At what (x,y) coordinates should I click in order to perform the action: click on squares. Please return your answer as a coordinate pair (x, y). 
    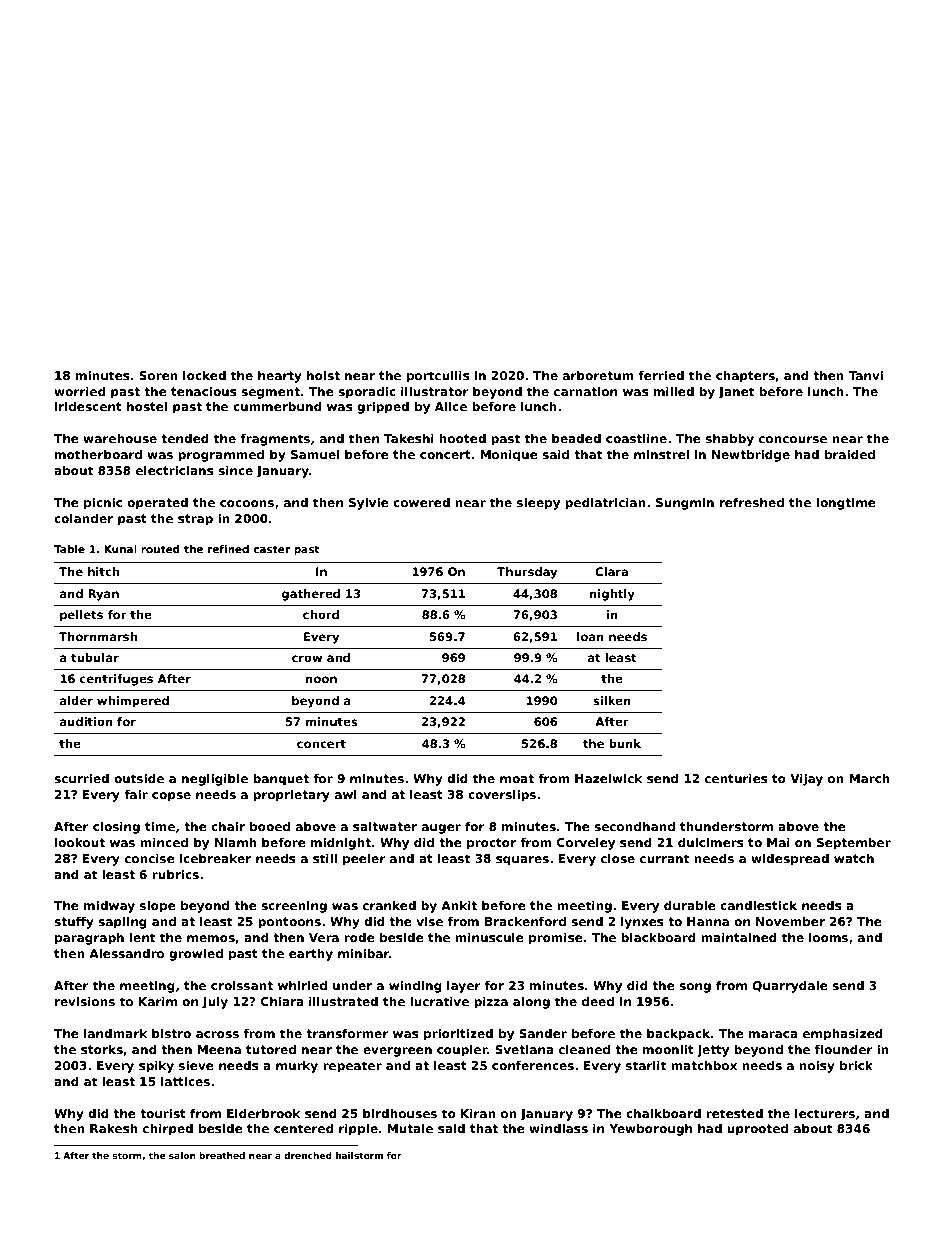
    Looking at the image, I should click on (522, 861).
